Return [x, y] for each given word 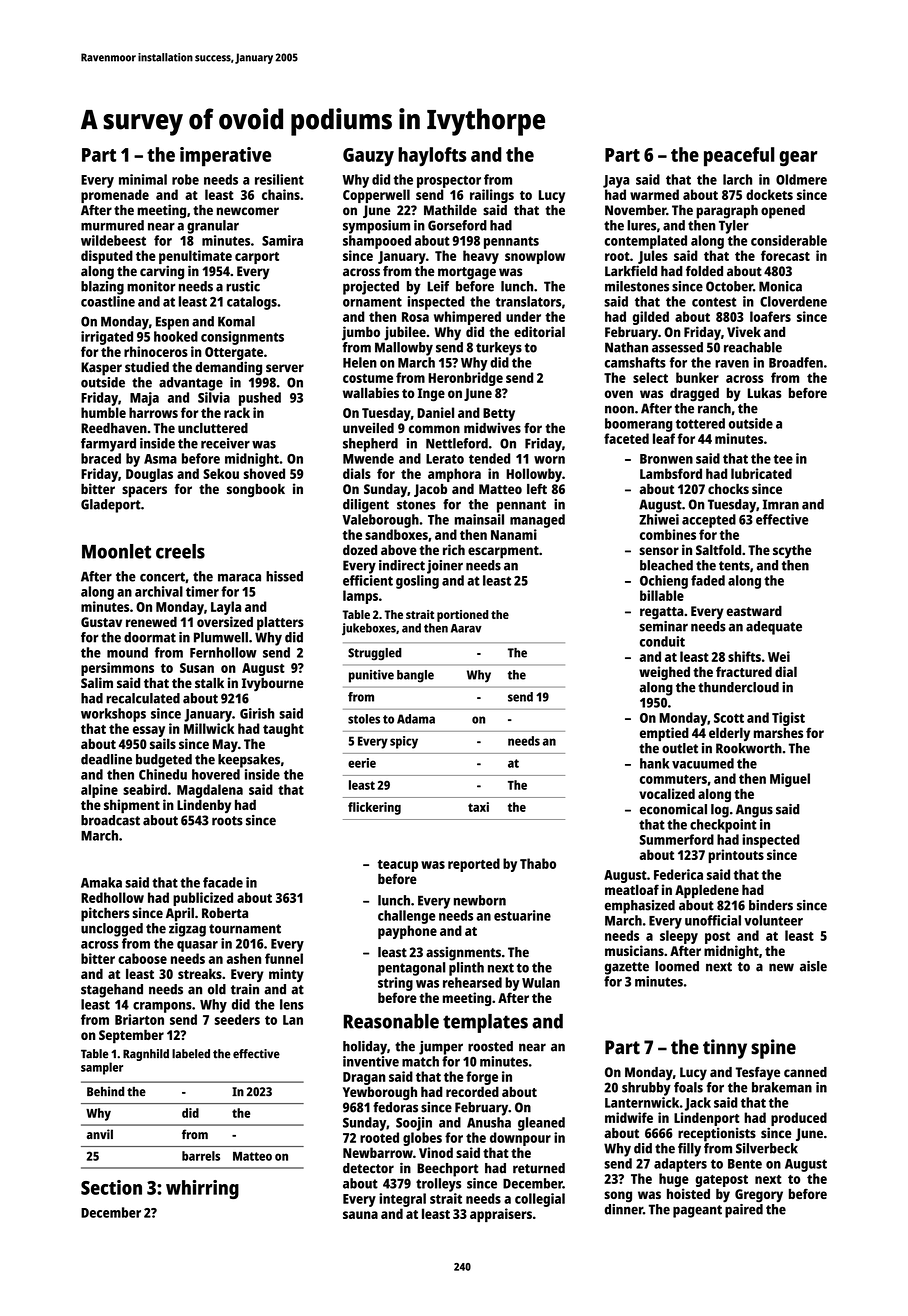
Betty [499, 414]
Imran [781, 504]
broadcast [110, 820]
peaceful [739, 157]
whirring [202, 1189]
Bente [745, 1164]
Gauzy [368, 157]
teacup [398, 866]
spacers [144, 492]
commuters [673, 779]
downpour [520, 1139]
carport [257, 258]
